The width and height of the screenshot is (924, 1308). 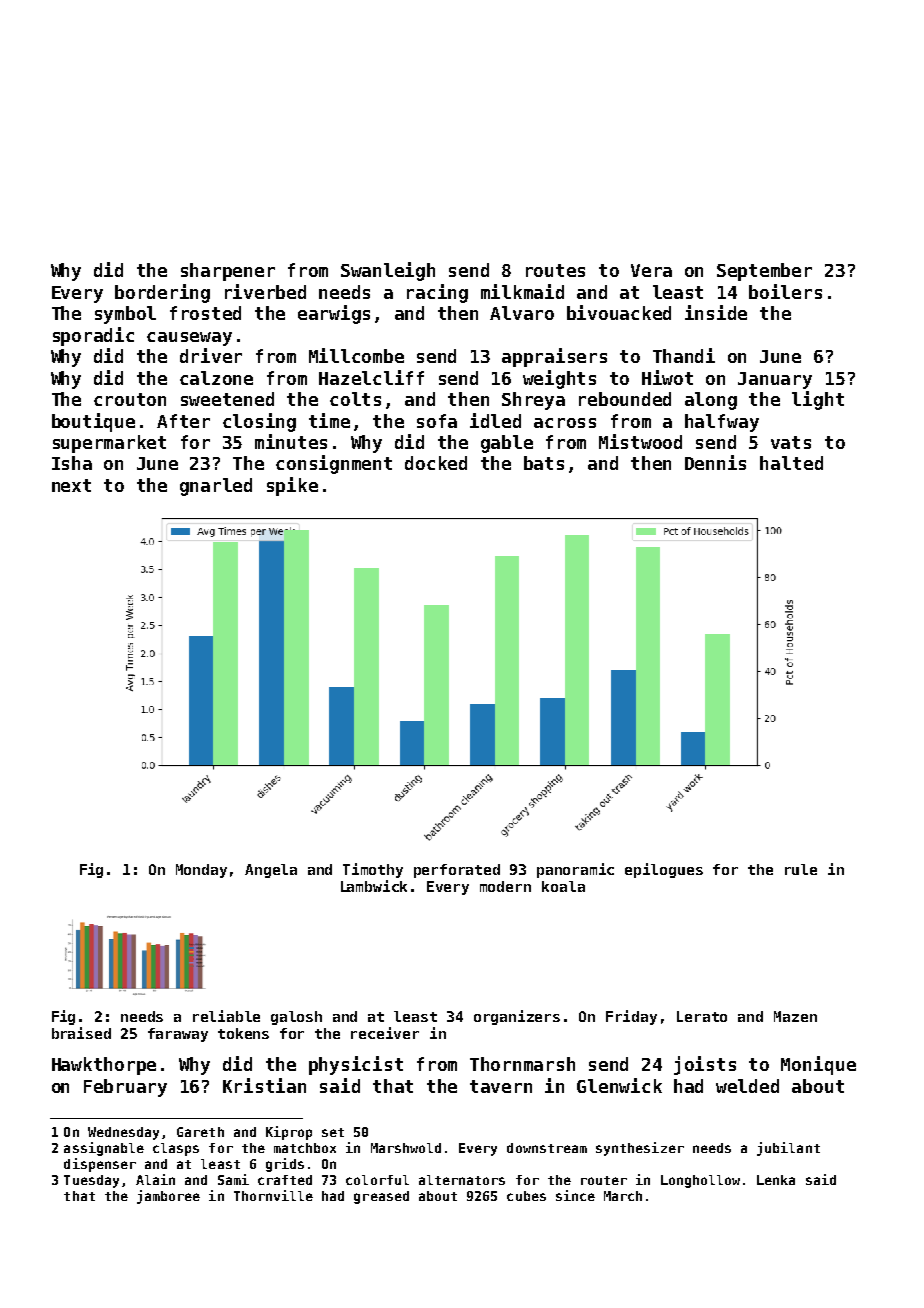 What do you see at coordinates (216, 487) in the screenshot?
I see `gnarled` at bounding box center [216, 487].
